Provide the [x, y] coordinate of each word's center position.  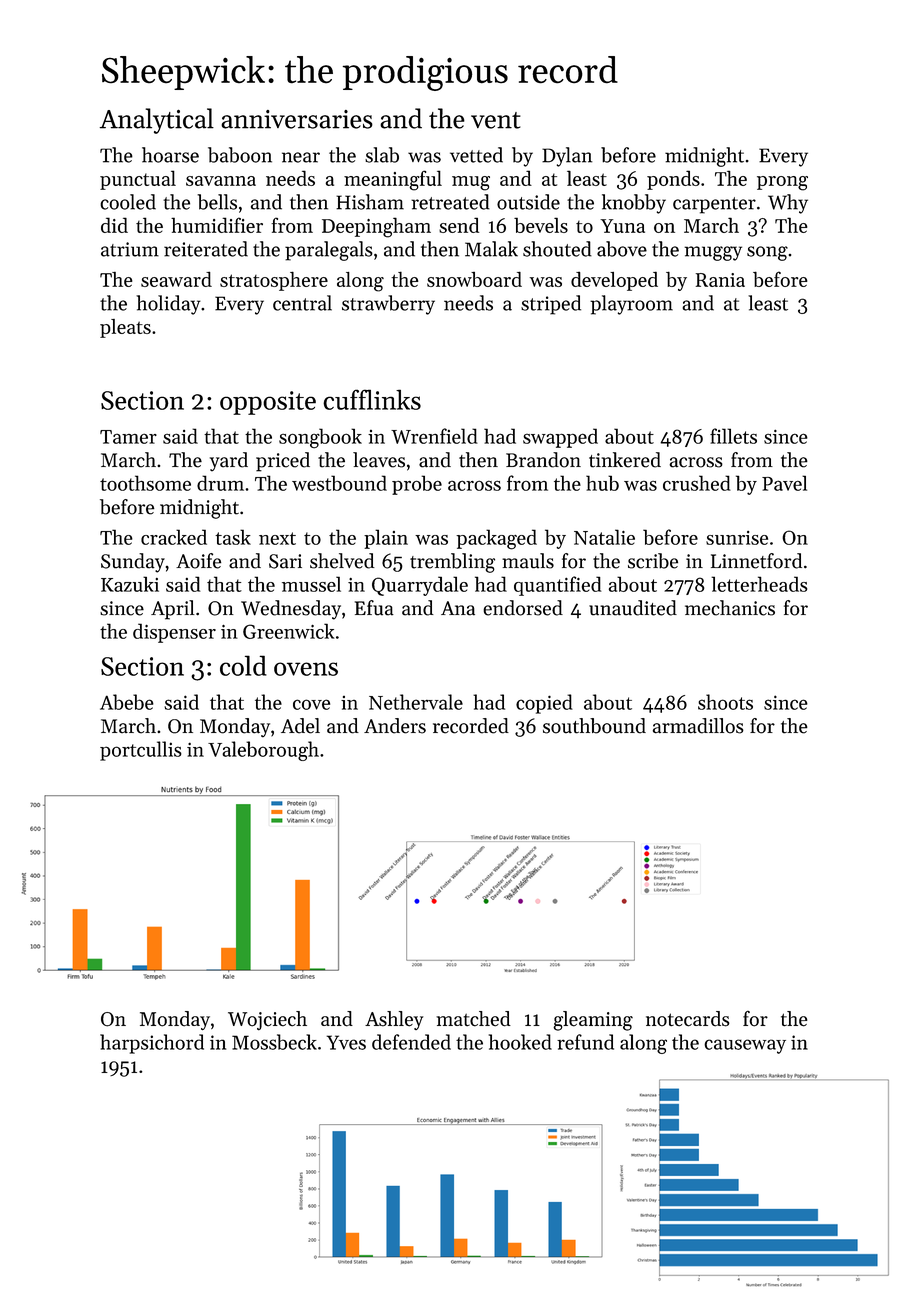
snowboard [474, 279]
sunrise [737, 538]
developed [614, 281]
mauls [528, 561]
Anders [395, 726]
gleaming [593, 1021]
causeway [745, 1046]
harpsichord [152, 1044]
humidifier [217, 225]
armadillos [698, 726]
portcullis [141, 751]
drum [220, 483]
